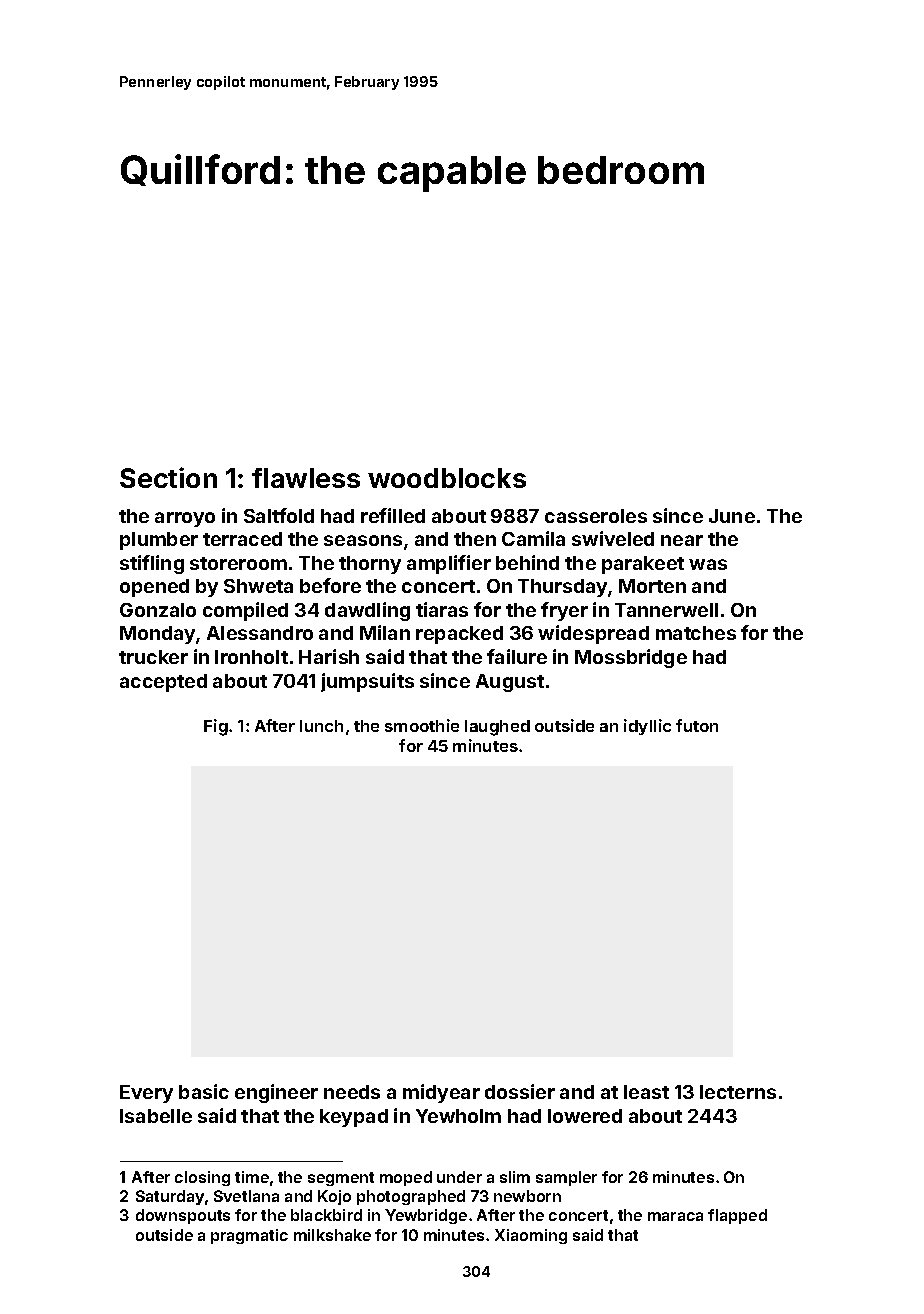 Image resolution: width=924 pixels, height=1314 pixels. What do you see at coordinates (159, 541) in the screenshot?
I see `plumber` at bounding box center [159, 541].
